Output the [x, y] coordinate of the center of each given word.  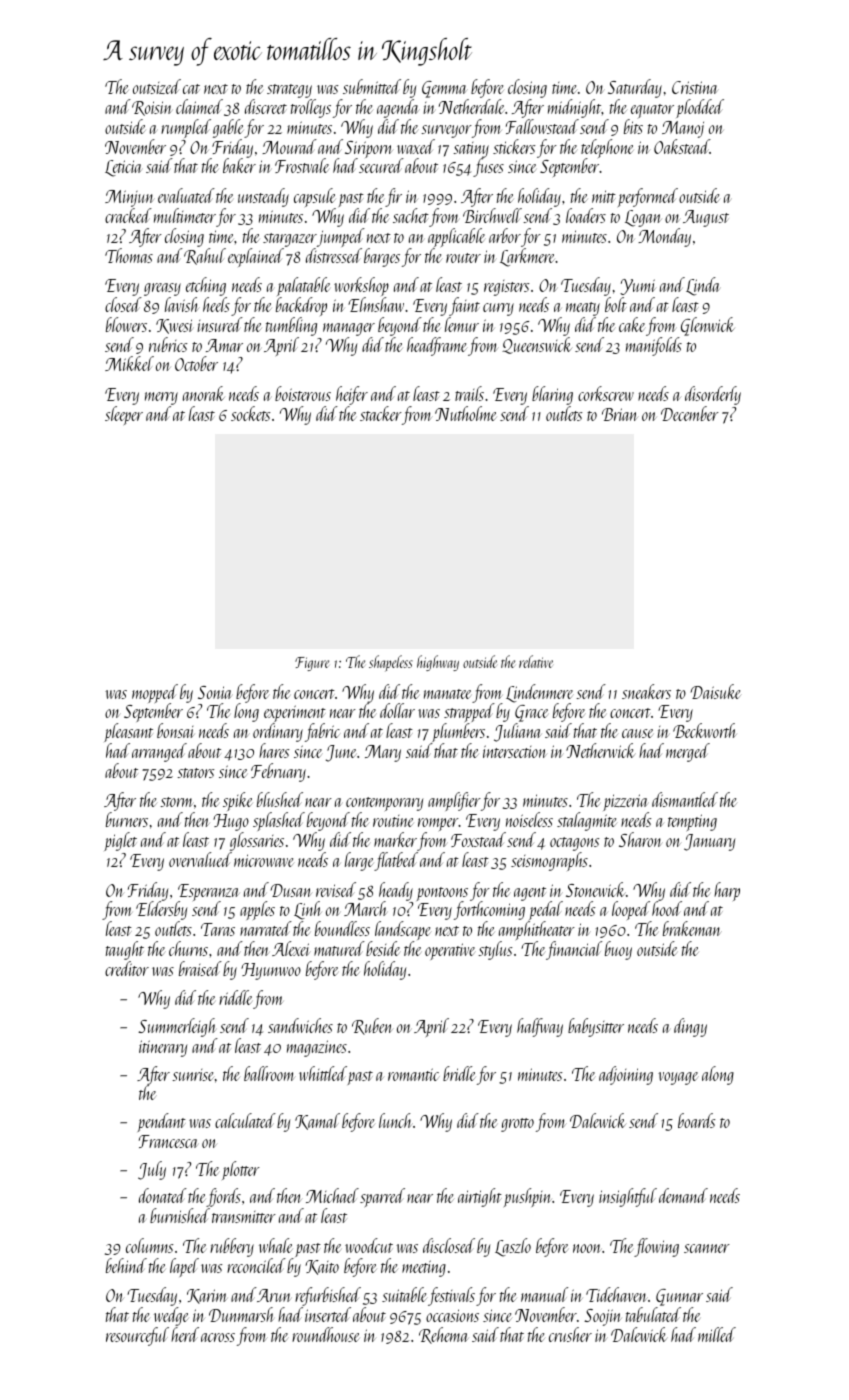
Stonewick [596, 889]
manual [544, 1294]
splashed [279, 821]
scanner [707, 1248]
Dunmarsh [241, 1314]
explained [256, 257]
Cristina [695, 87]
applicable [457, 237]
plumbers [458, 733]
